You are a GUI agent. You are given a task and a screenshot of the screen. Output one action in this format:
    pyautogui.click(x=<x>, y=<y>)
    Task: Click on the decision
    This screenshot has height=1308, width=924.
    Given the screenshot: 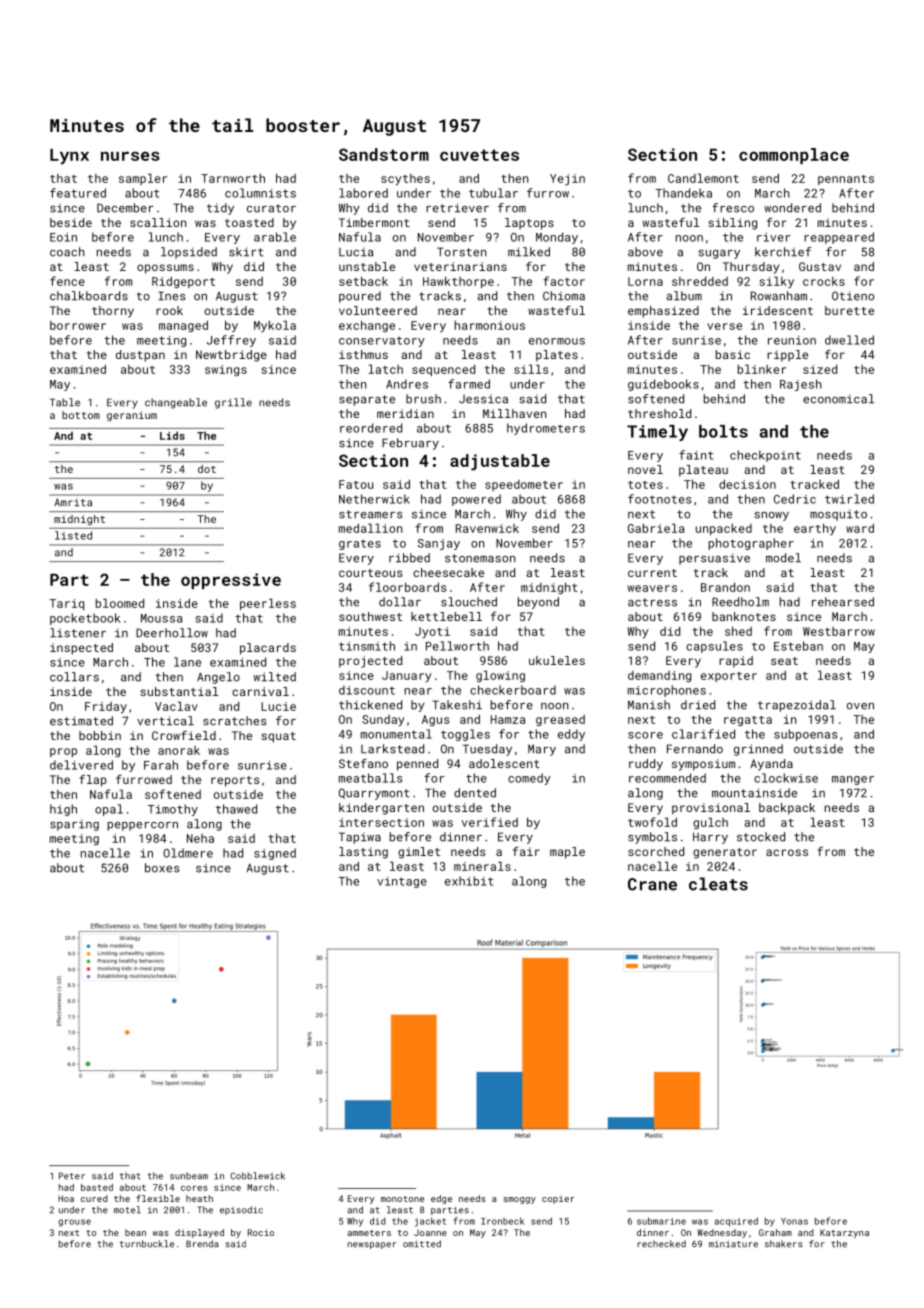 What is the action you would take?
    pyautogui.click(x=747, y=484)
